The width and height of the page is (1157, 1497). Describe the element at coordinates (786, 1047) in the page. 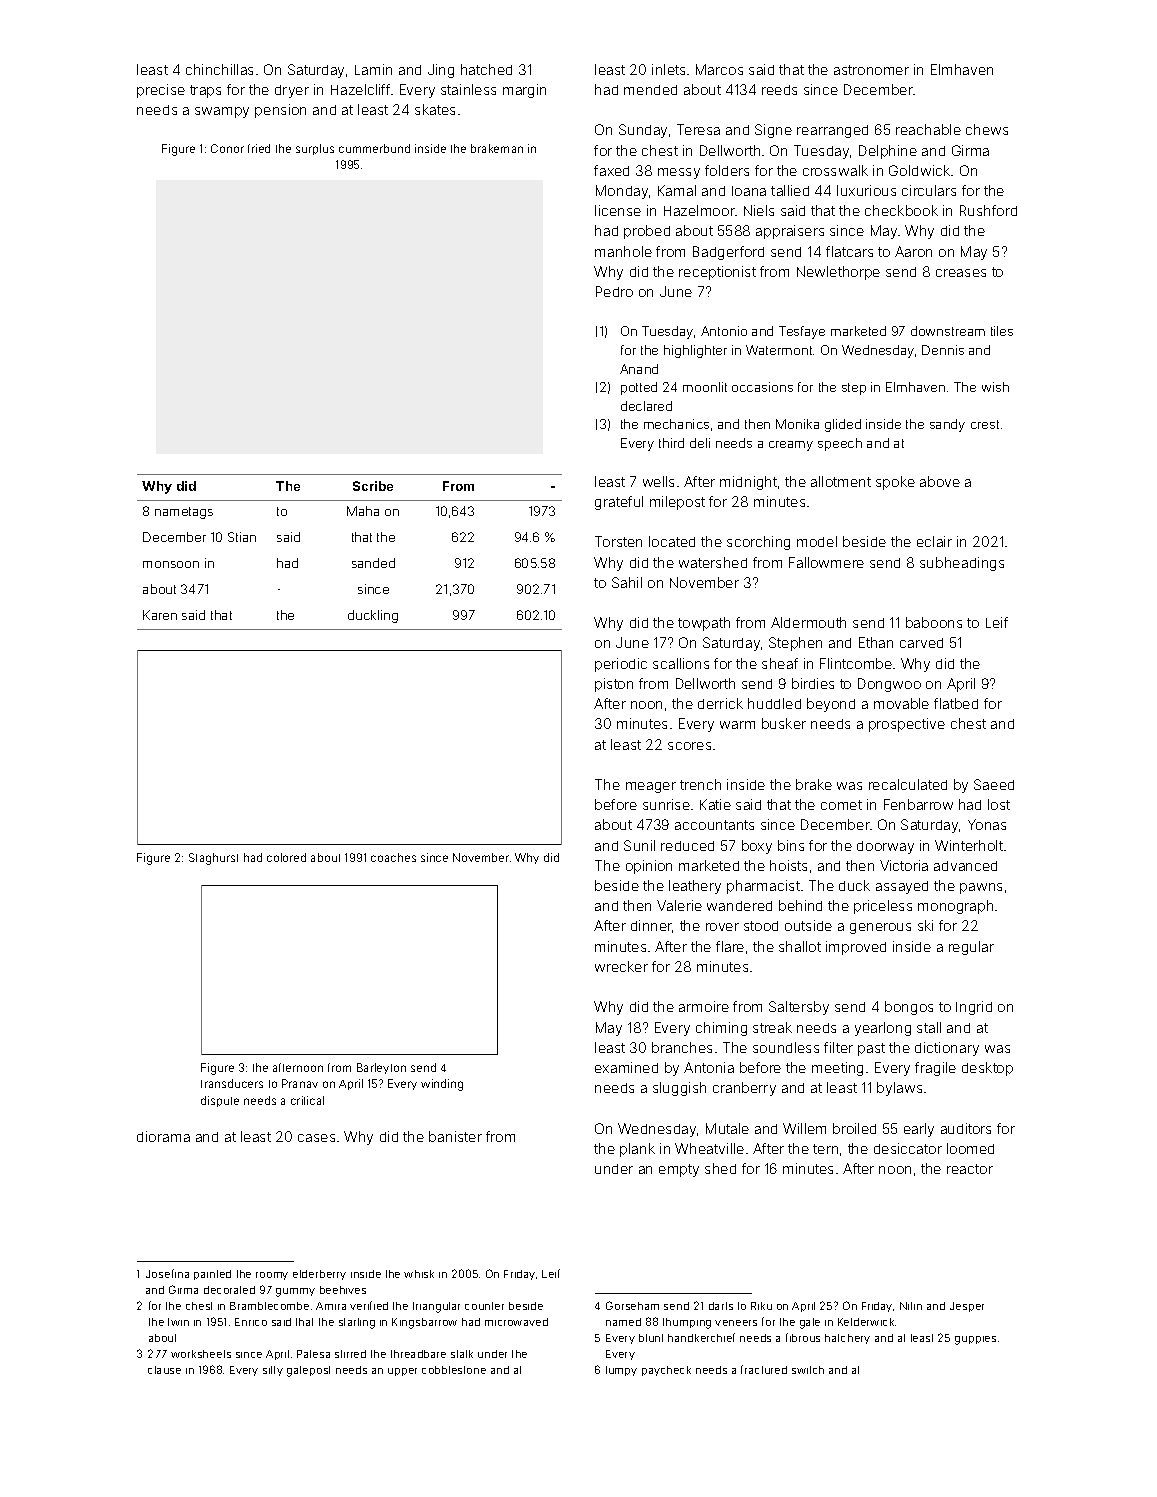

I see `soundless` at that location.
